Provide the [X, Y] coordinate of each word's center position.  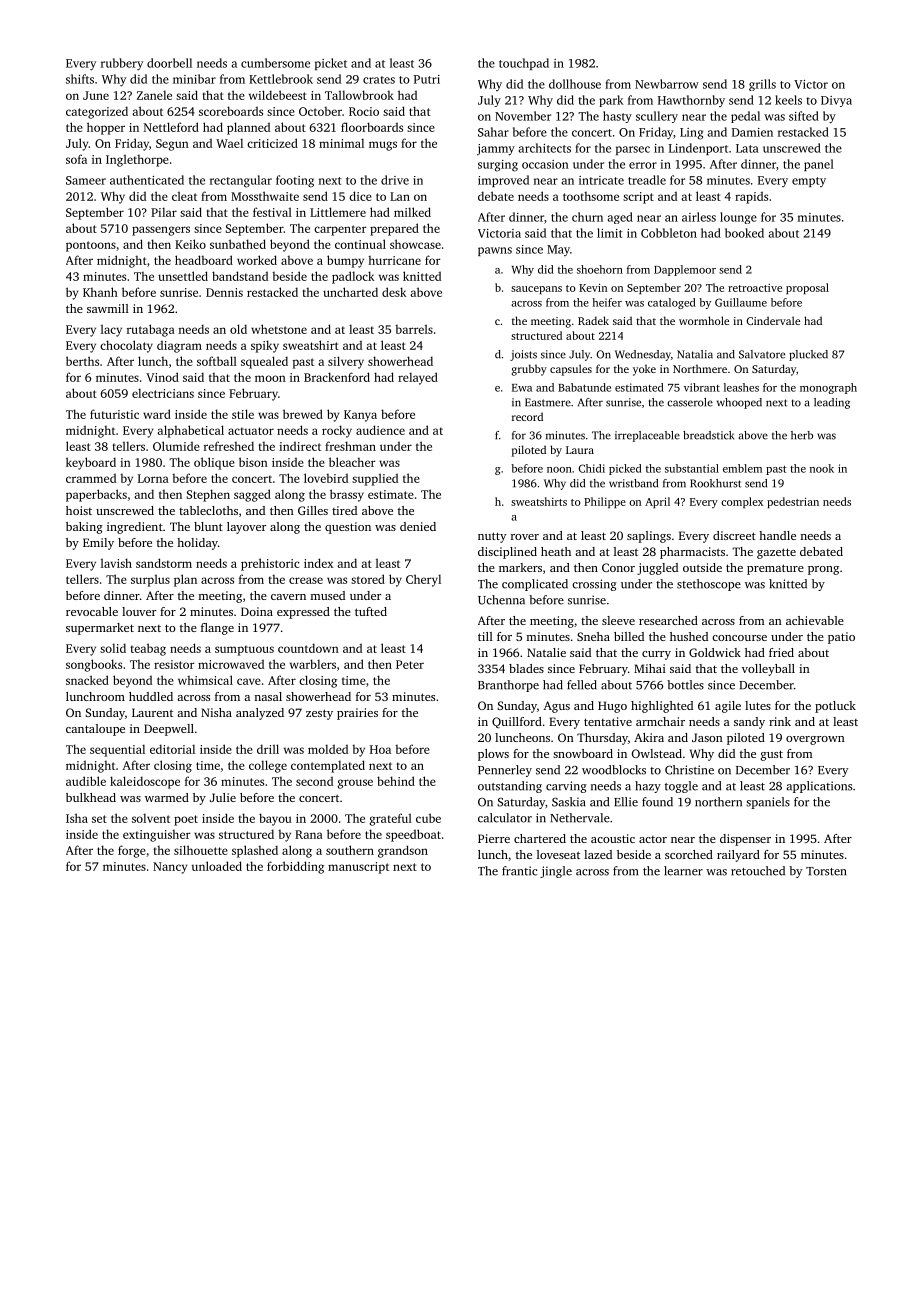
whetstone [279, 329]
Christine [689, 770]
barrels [414, 329]
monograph [828, 388]
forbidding [295, 867]
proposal [807, 288]
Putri [427, 79]
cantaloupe [95, 730]
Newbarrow [667, 84]
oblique [214, 463]
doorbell [169, 63]
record [527, 416]
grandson [403, 851]
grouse [355, 784]
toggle [681, 787]
